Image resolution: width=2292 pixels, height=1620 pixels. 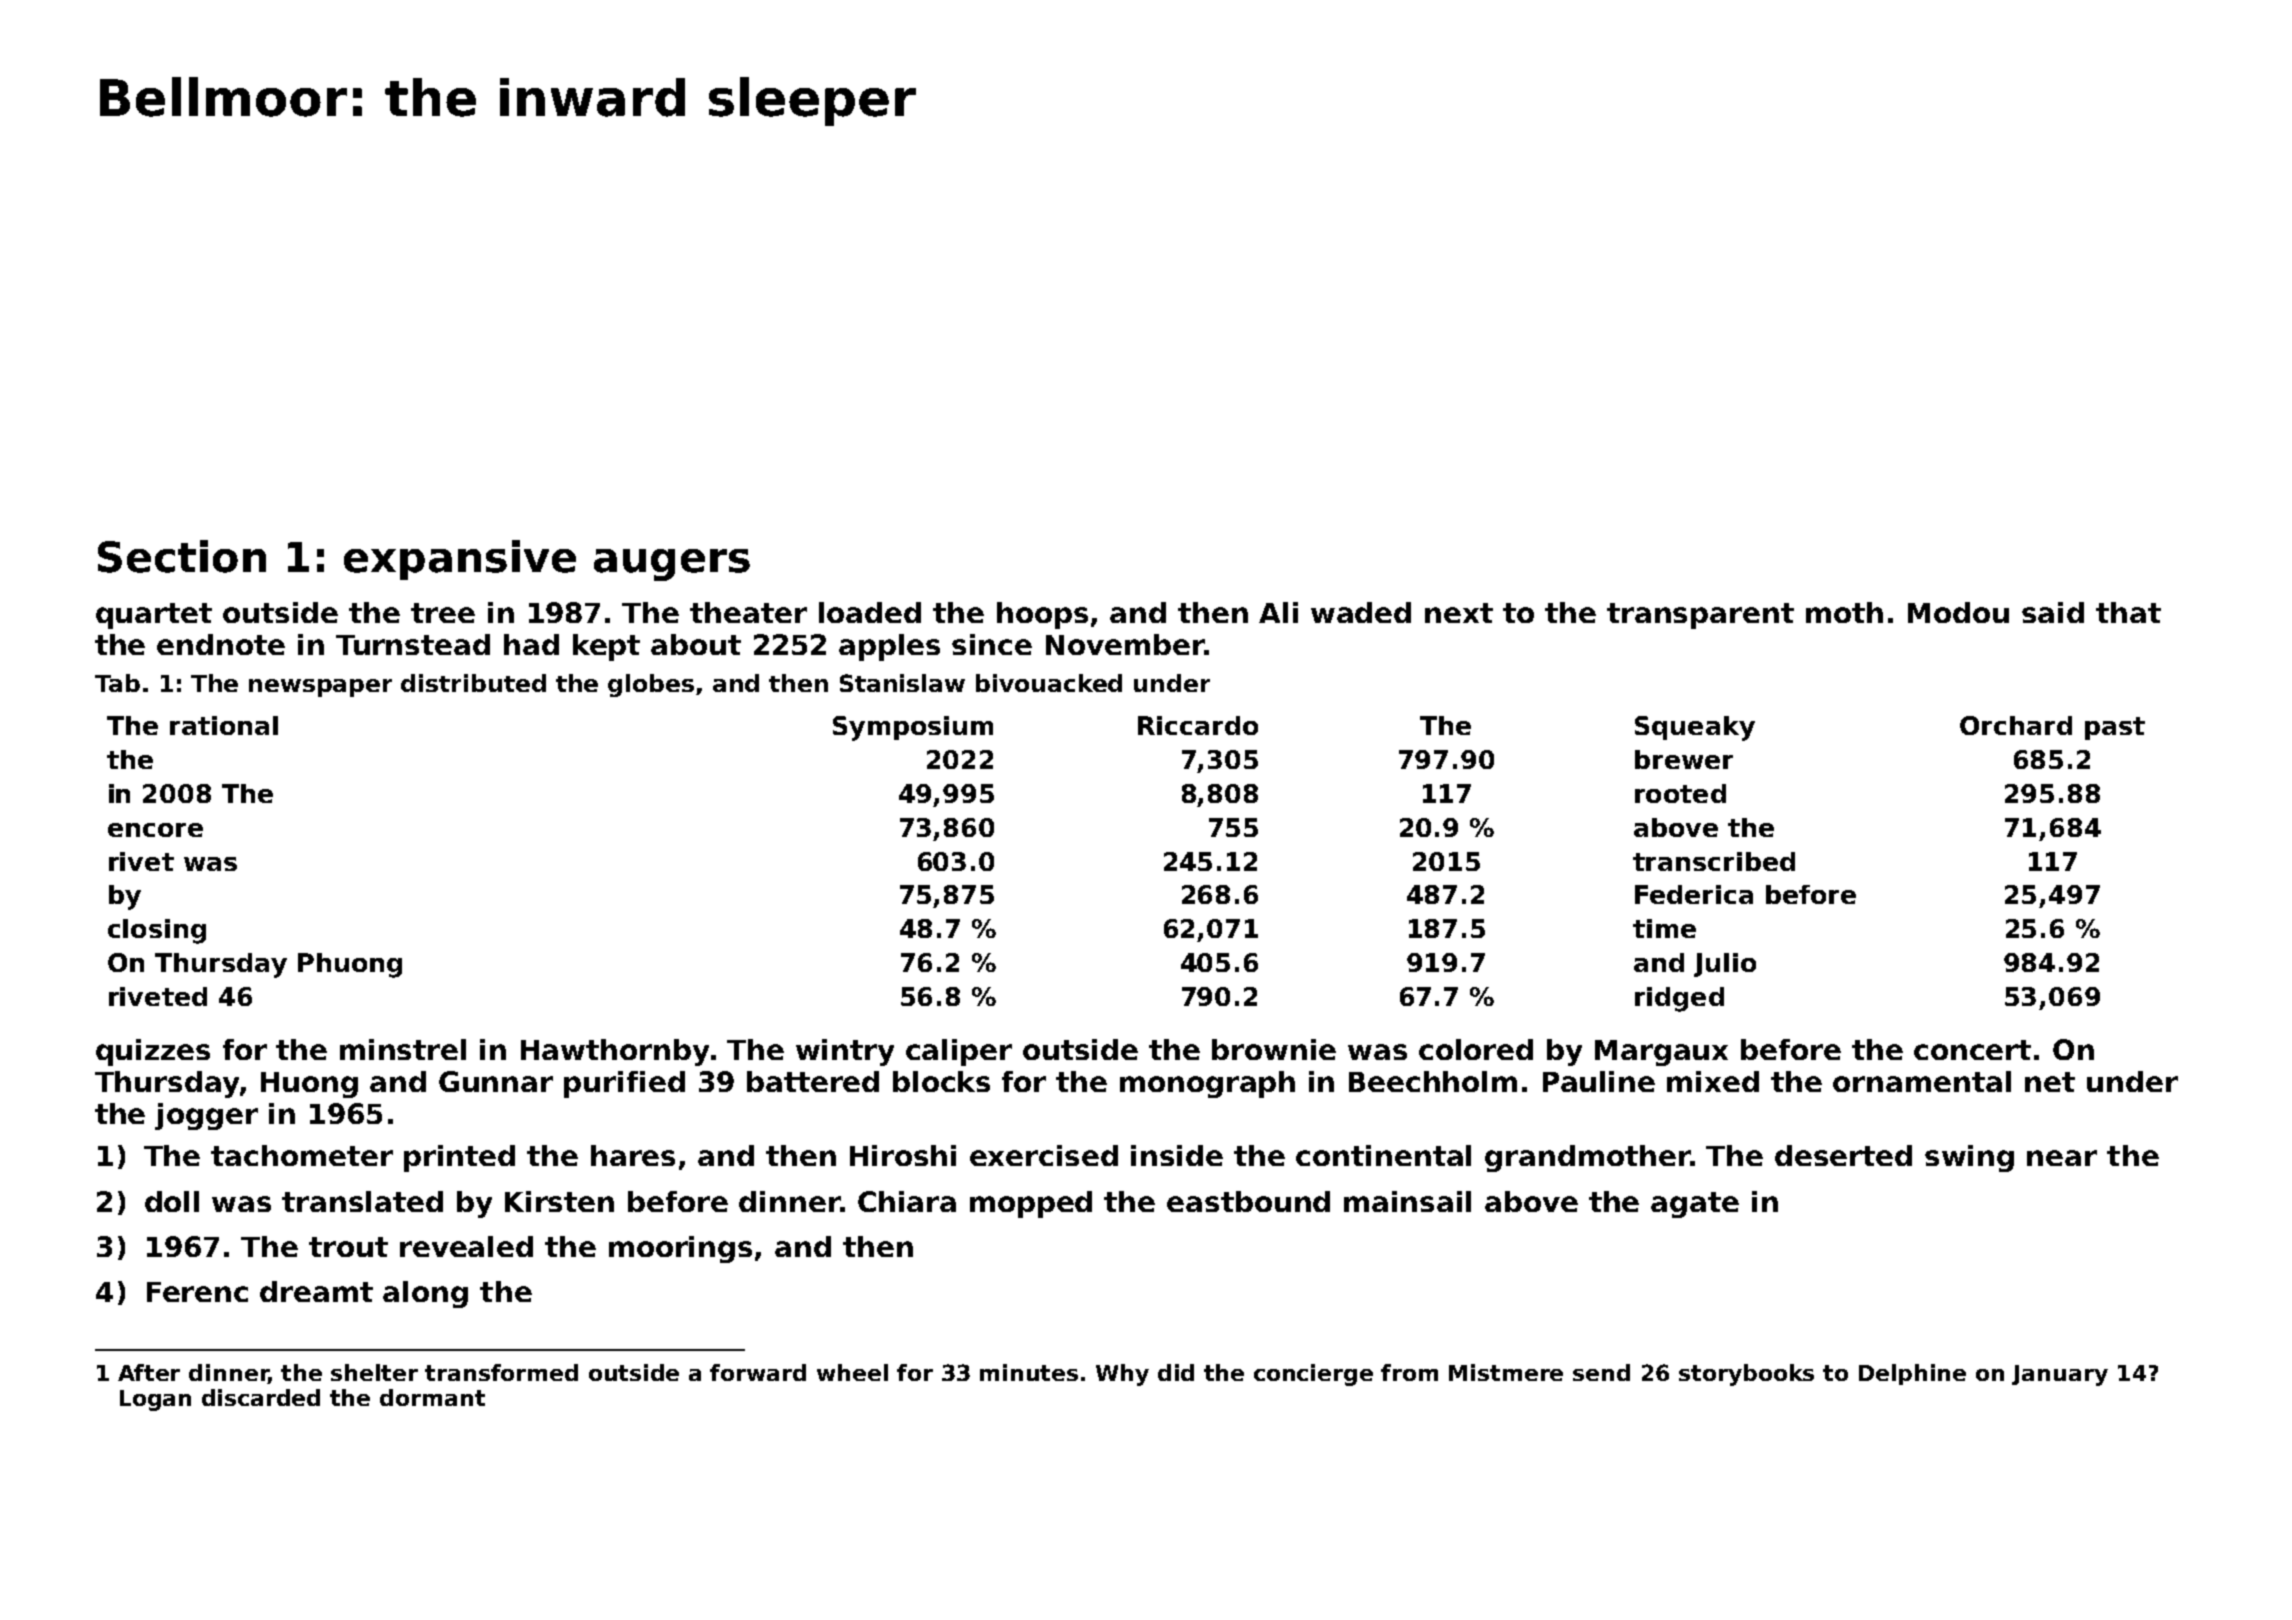 I want to click on transparent, so click(x=1700, y=616).
